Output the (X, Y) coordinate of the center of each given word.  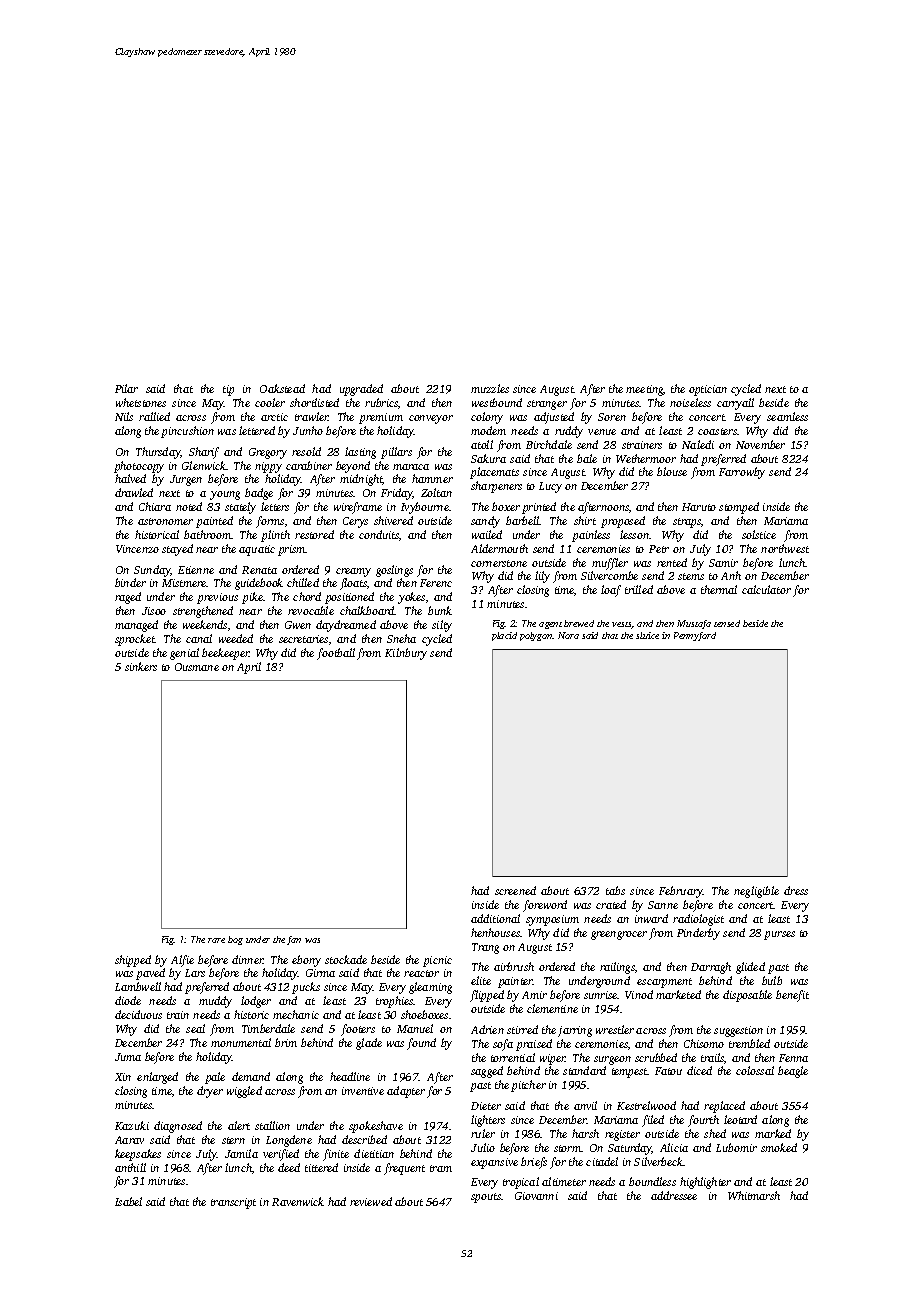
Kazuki (132, 1125)
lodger (256, 1002)
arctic (274, 417)
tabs (615, 890)
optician (708, 390)
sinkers (141, 666)
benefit (792, 996)
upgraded (361, 390)
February (681, 892)
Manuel (415, 1028)
